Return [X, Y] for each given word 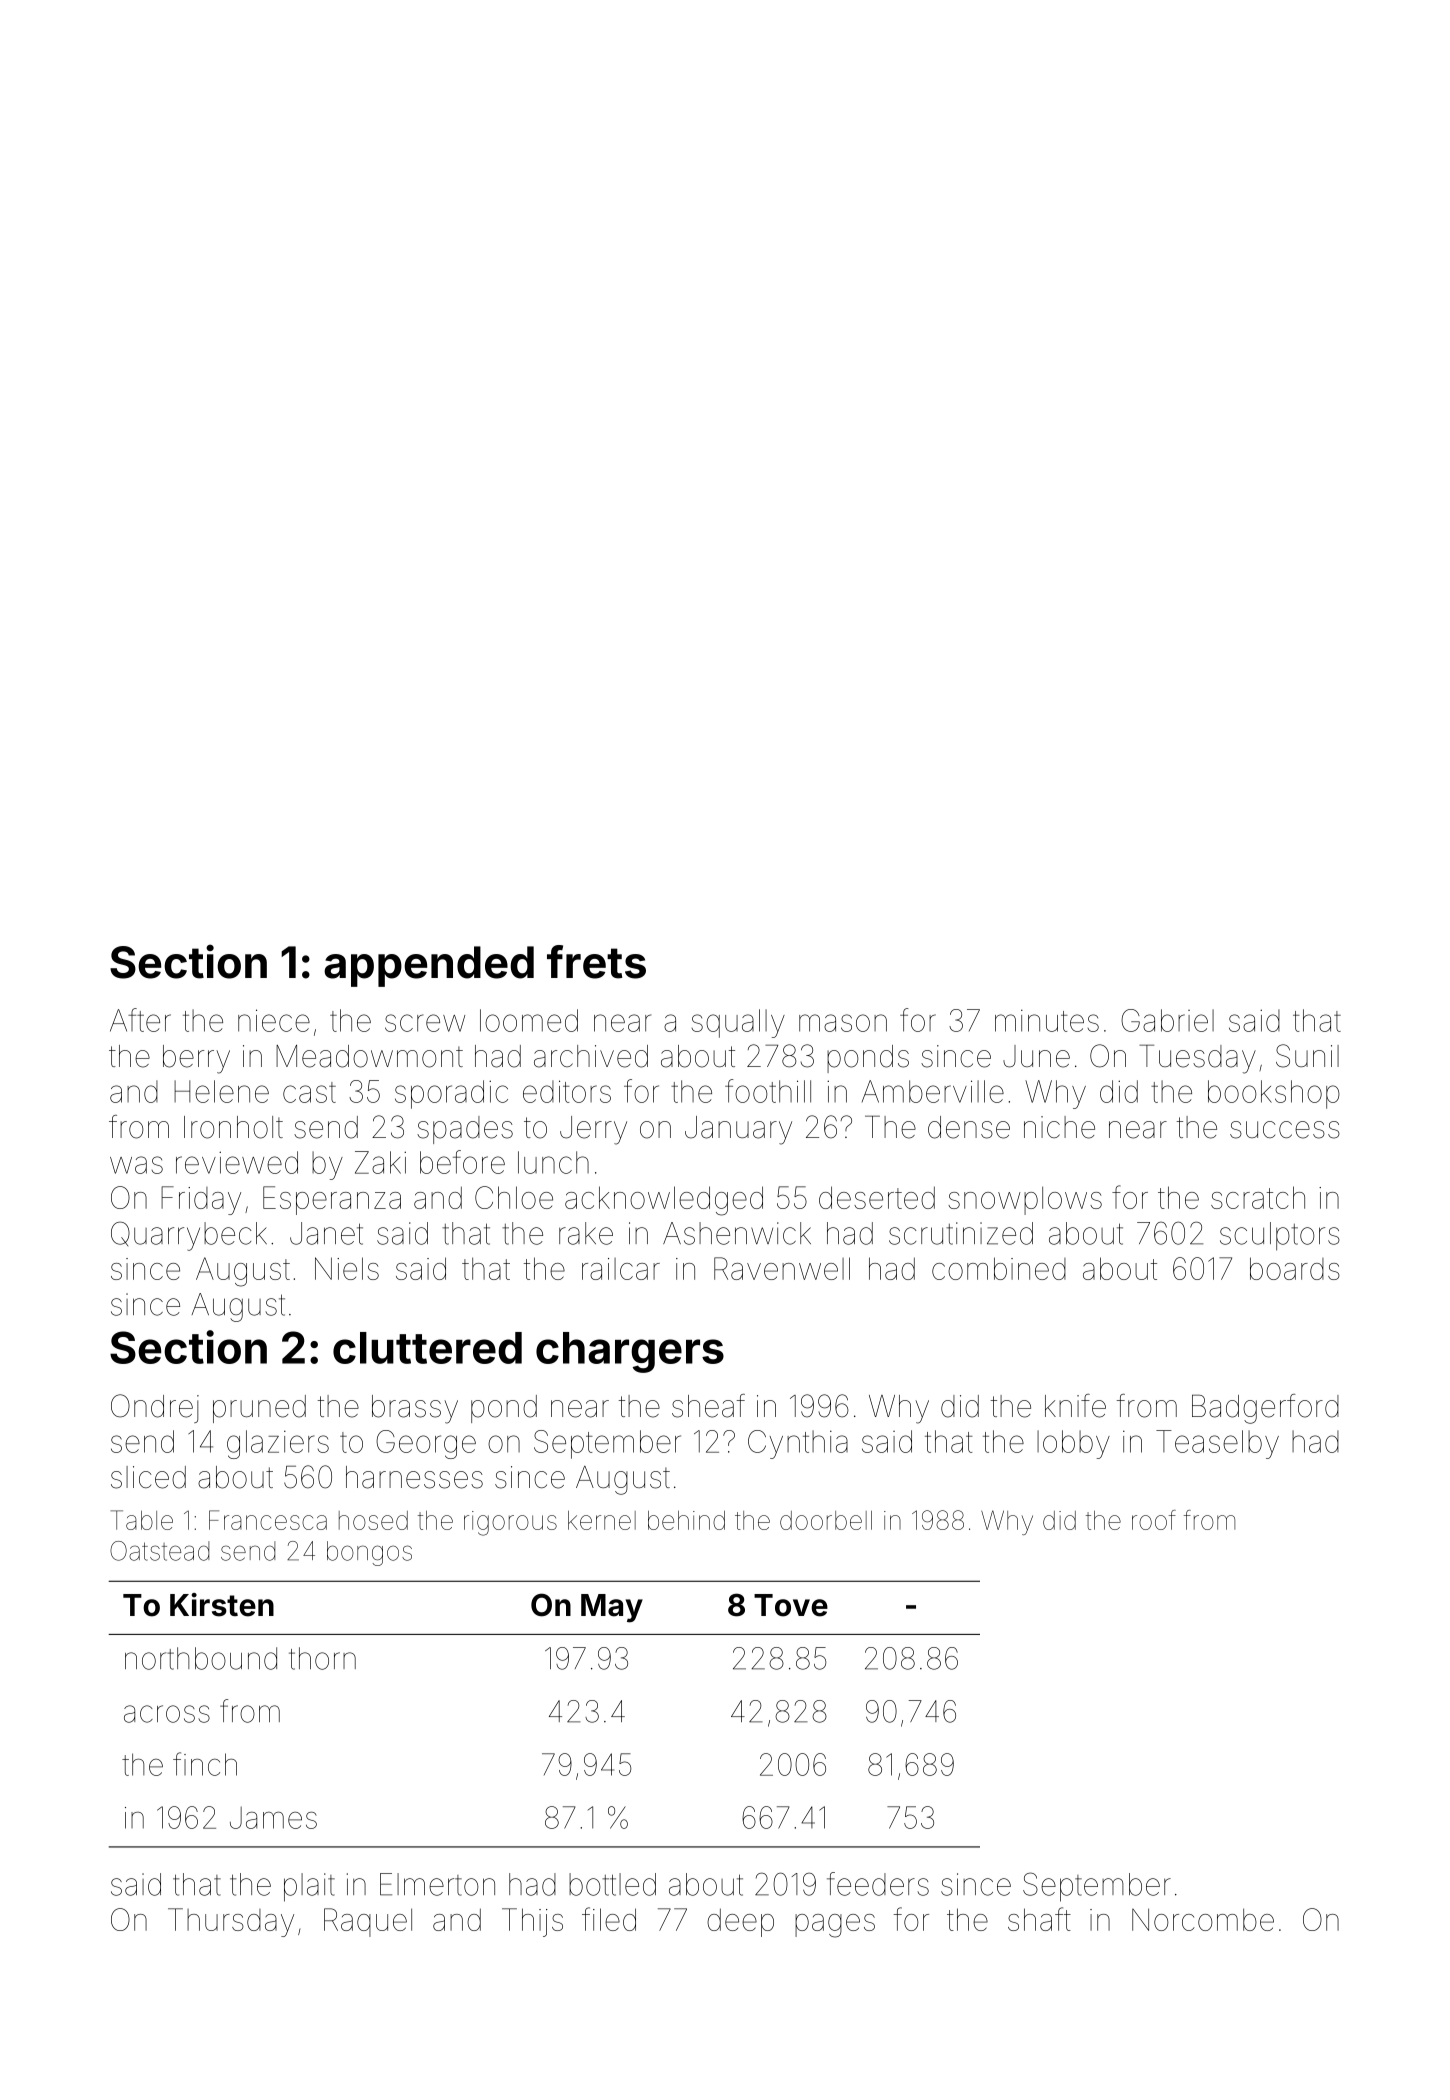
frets [596, 962]
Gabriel [1167, 1020]
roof [1154, 1520]
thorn [322, 1658]
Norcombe [1203, 1919]
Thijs [532, 1922]
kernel [602, 1520]
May [612, 1608]
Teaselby [1217, 1444]
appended [429, 966]
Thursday [231, 1922]
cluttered [427, 1348]
